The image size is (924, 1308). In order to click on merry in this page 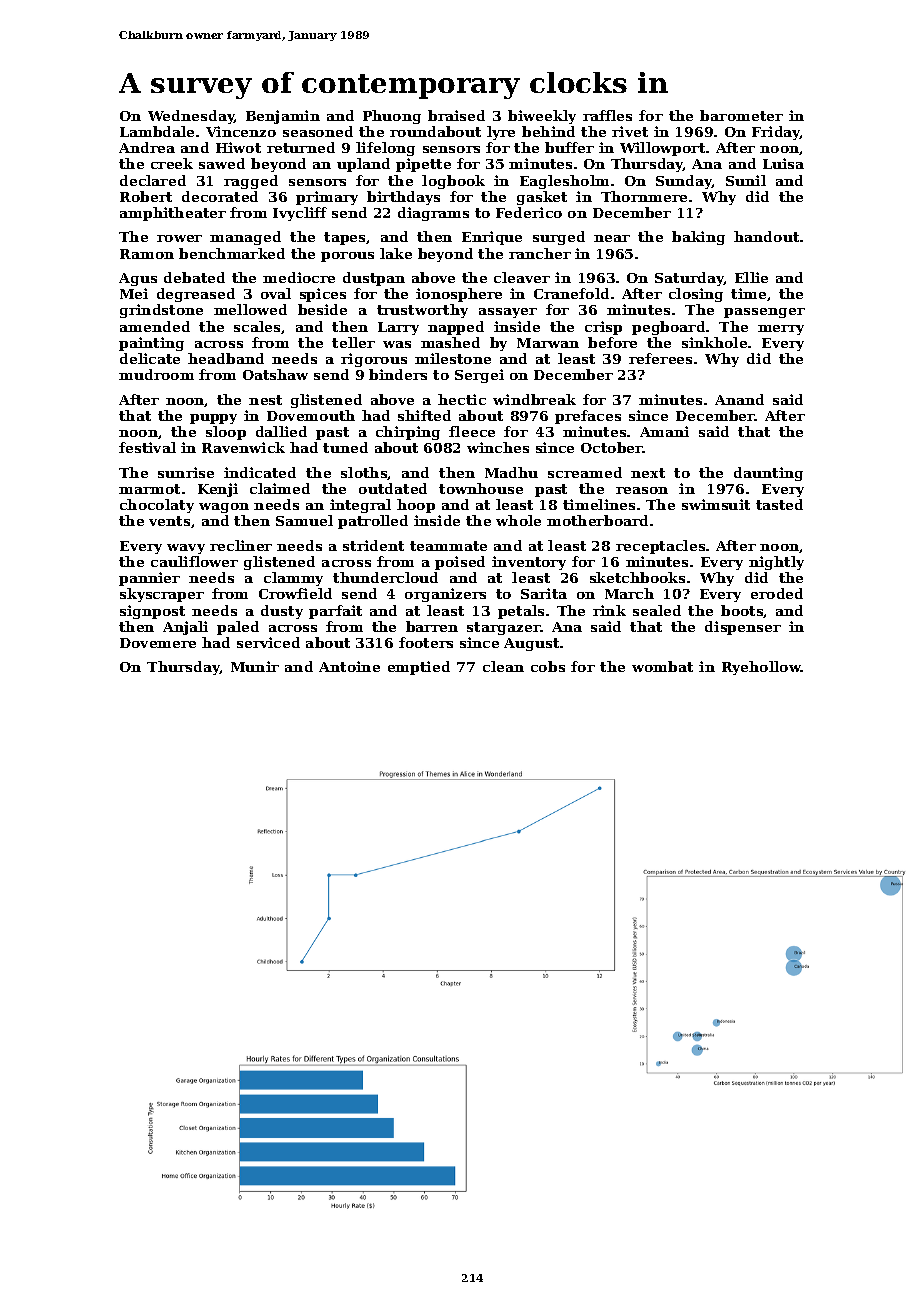, I will do `click(781, 330)`.
